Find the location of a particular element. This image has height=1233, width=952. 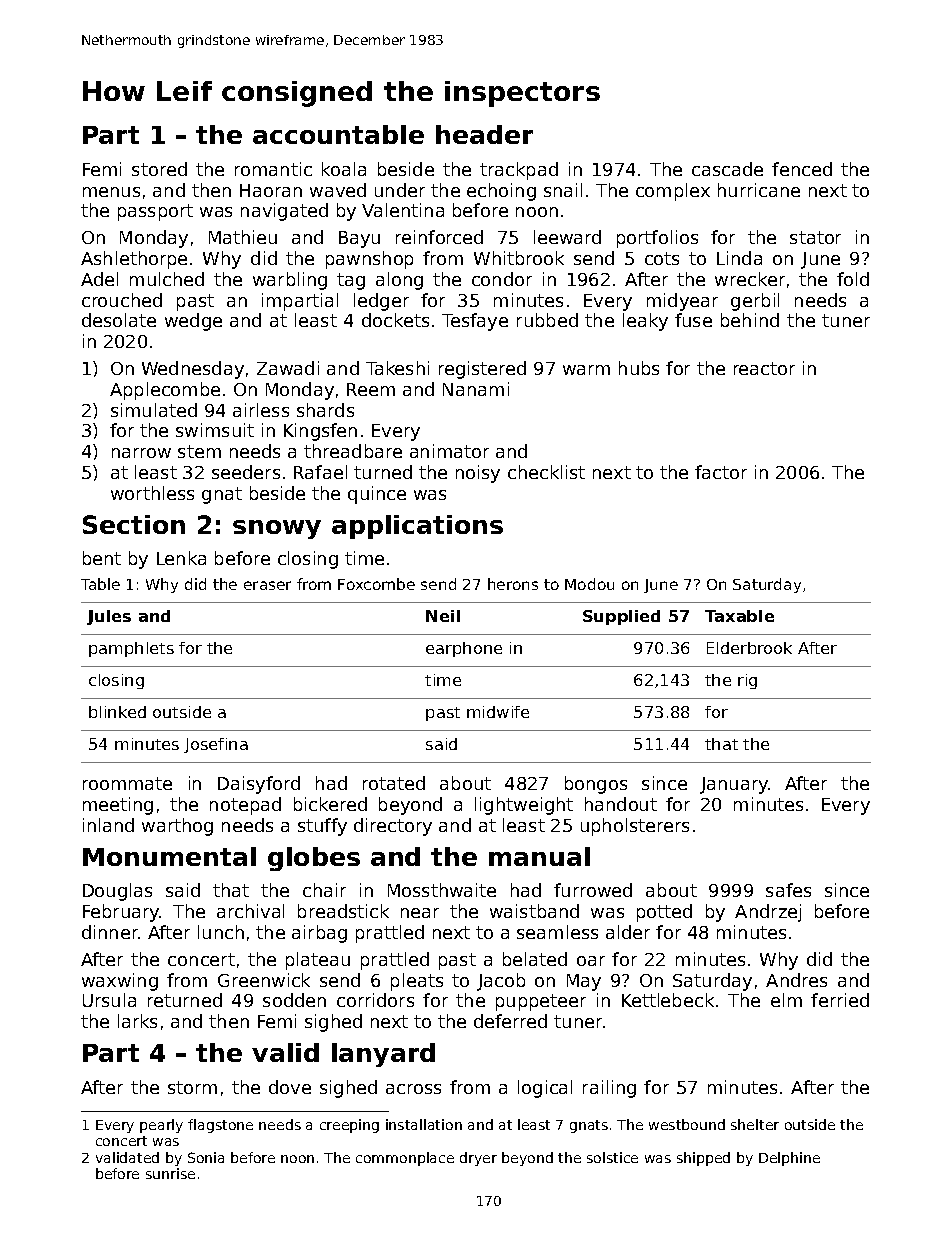

potted is located at coordinates (664, 913).
